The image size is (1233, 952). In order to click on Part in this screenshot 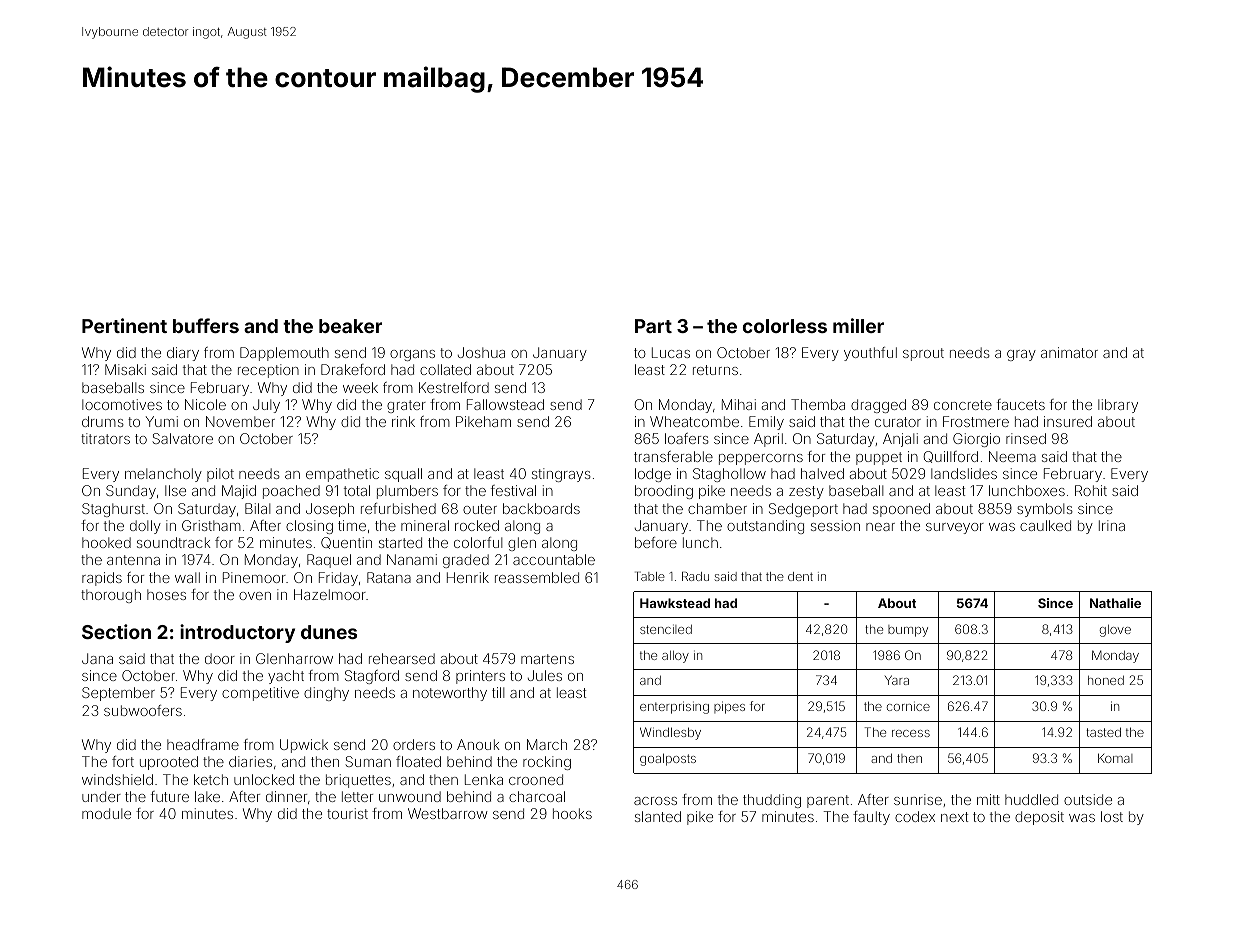, I will do `click(653, 326)`.
